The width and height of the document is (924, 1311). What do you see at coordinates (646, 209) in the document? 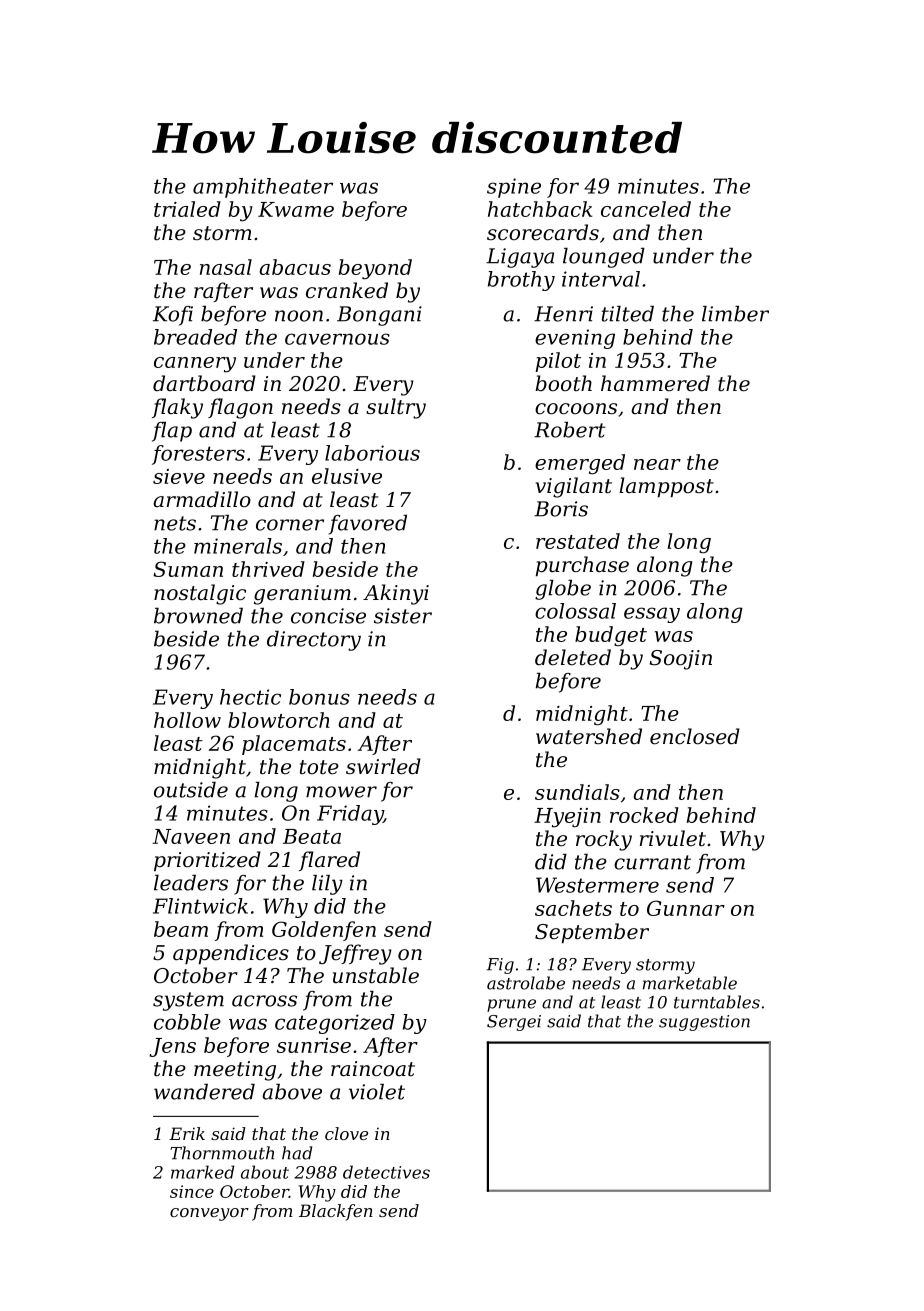
I see `canceled` at bounding box center [646, 209].
